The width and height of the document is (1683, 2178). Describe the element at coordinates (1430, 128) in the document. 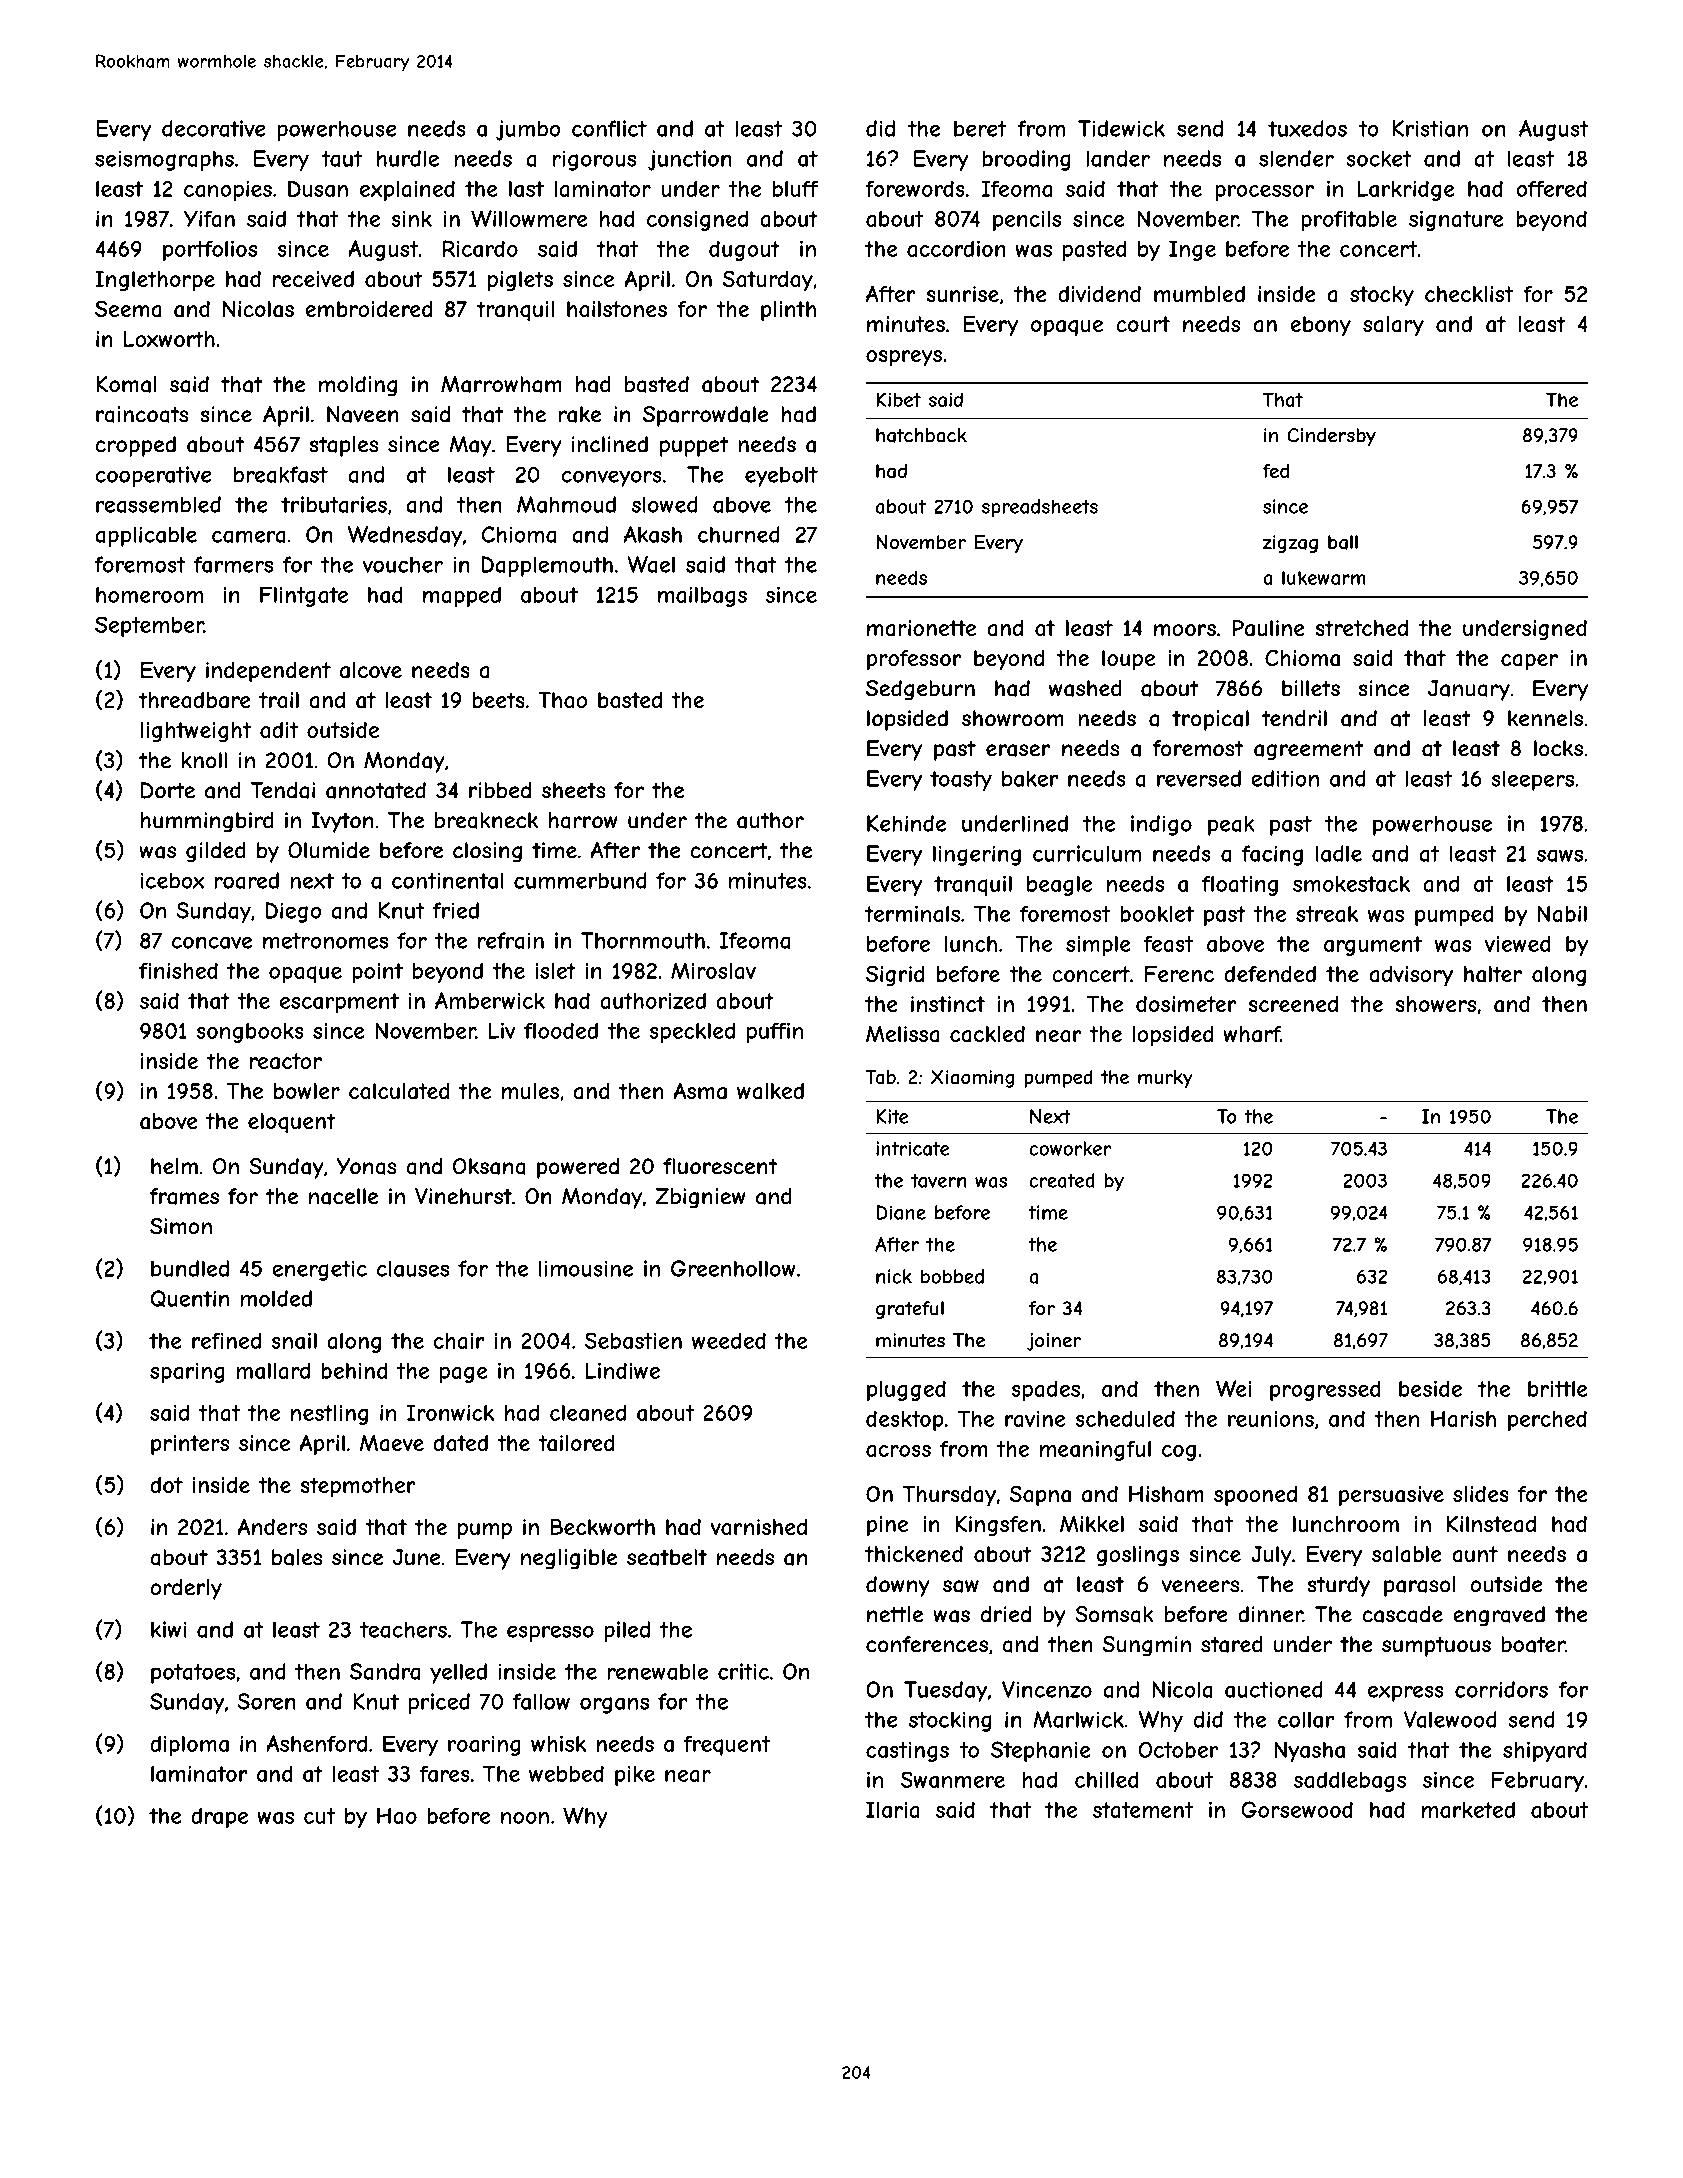

I see `Kristian` at that location.
